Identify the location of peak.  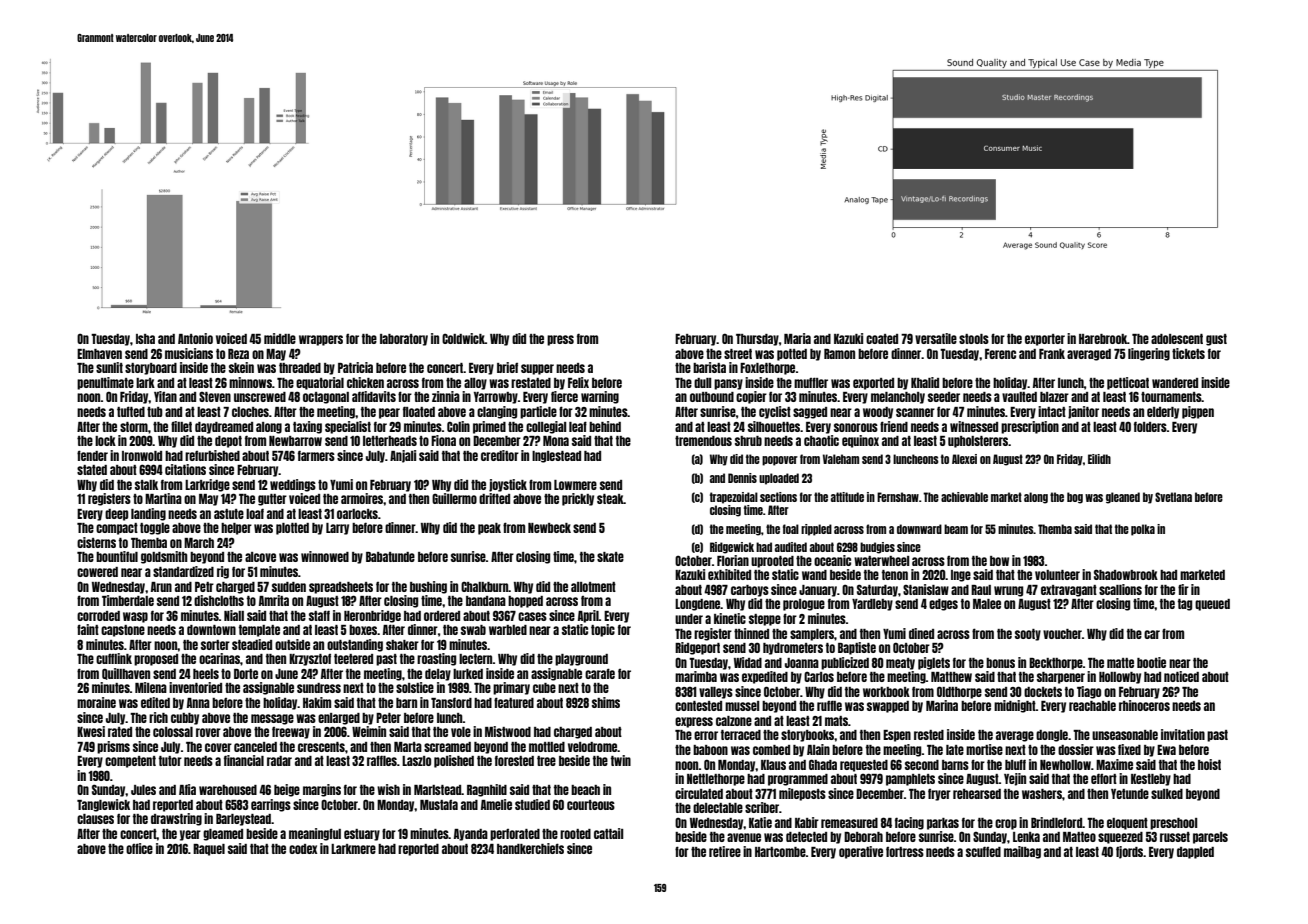
(489, 529).
